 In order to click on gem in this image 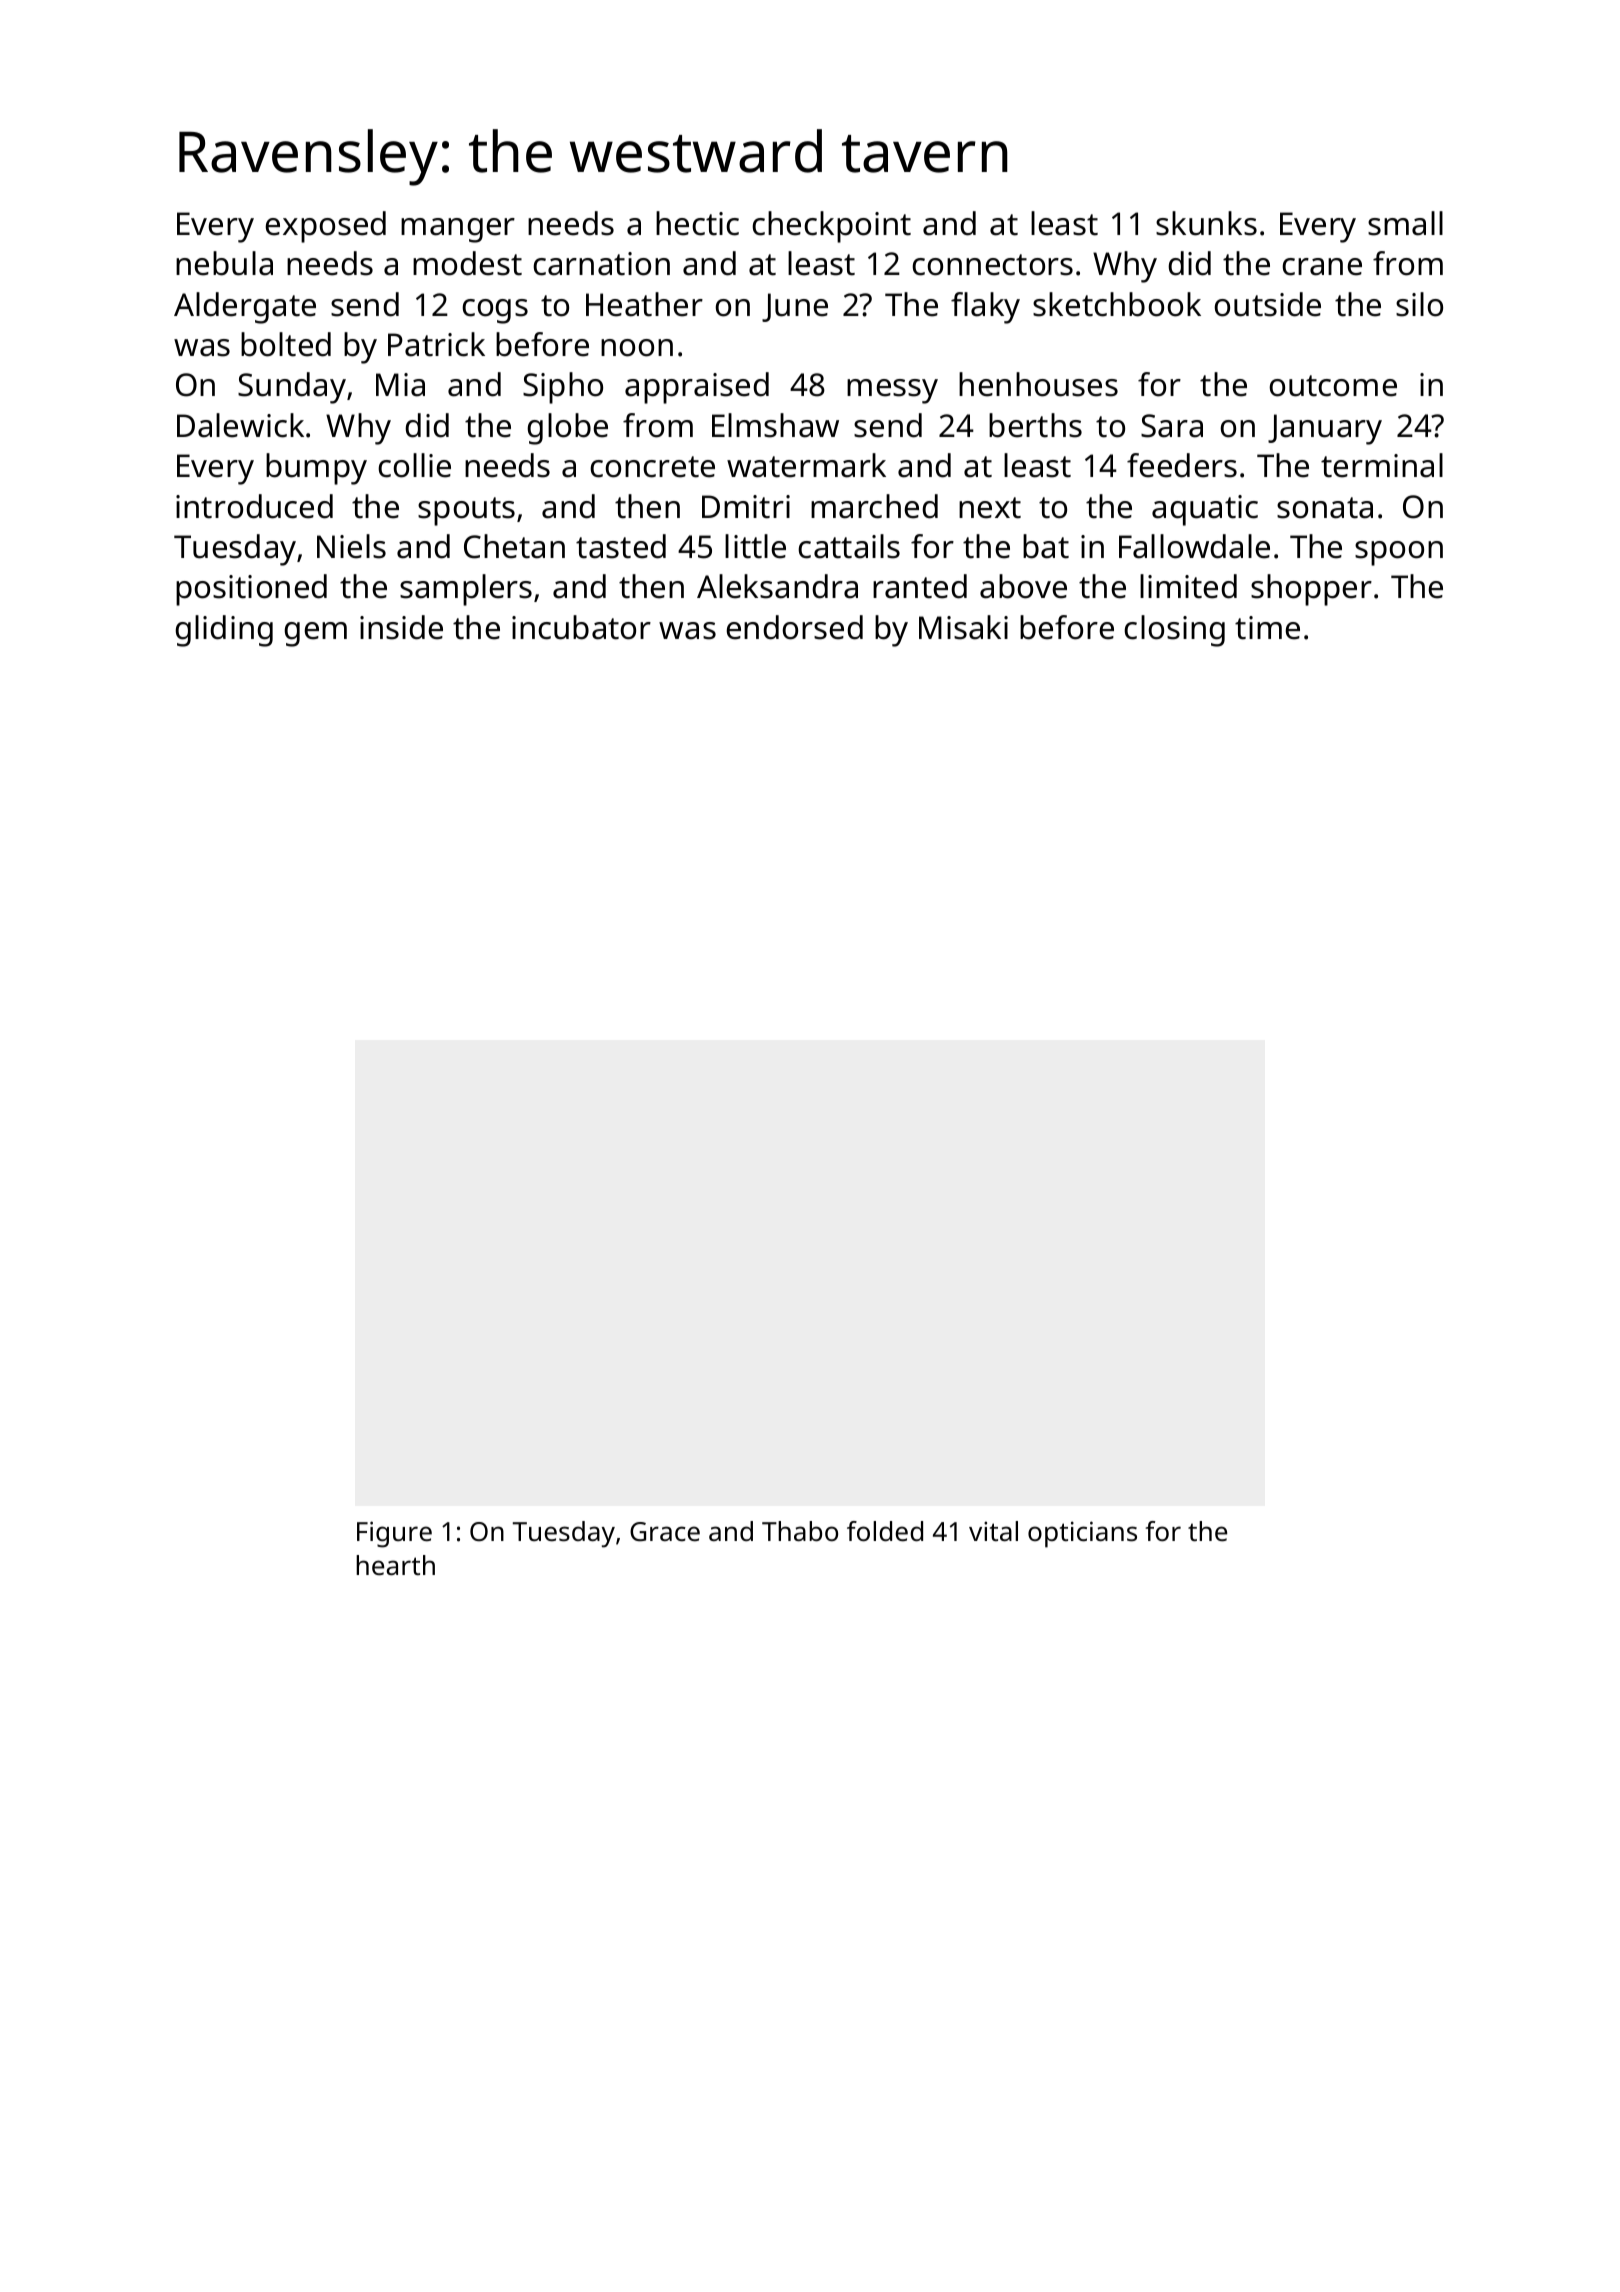, I will do `click(315, 634)`.
